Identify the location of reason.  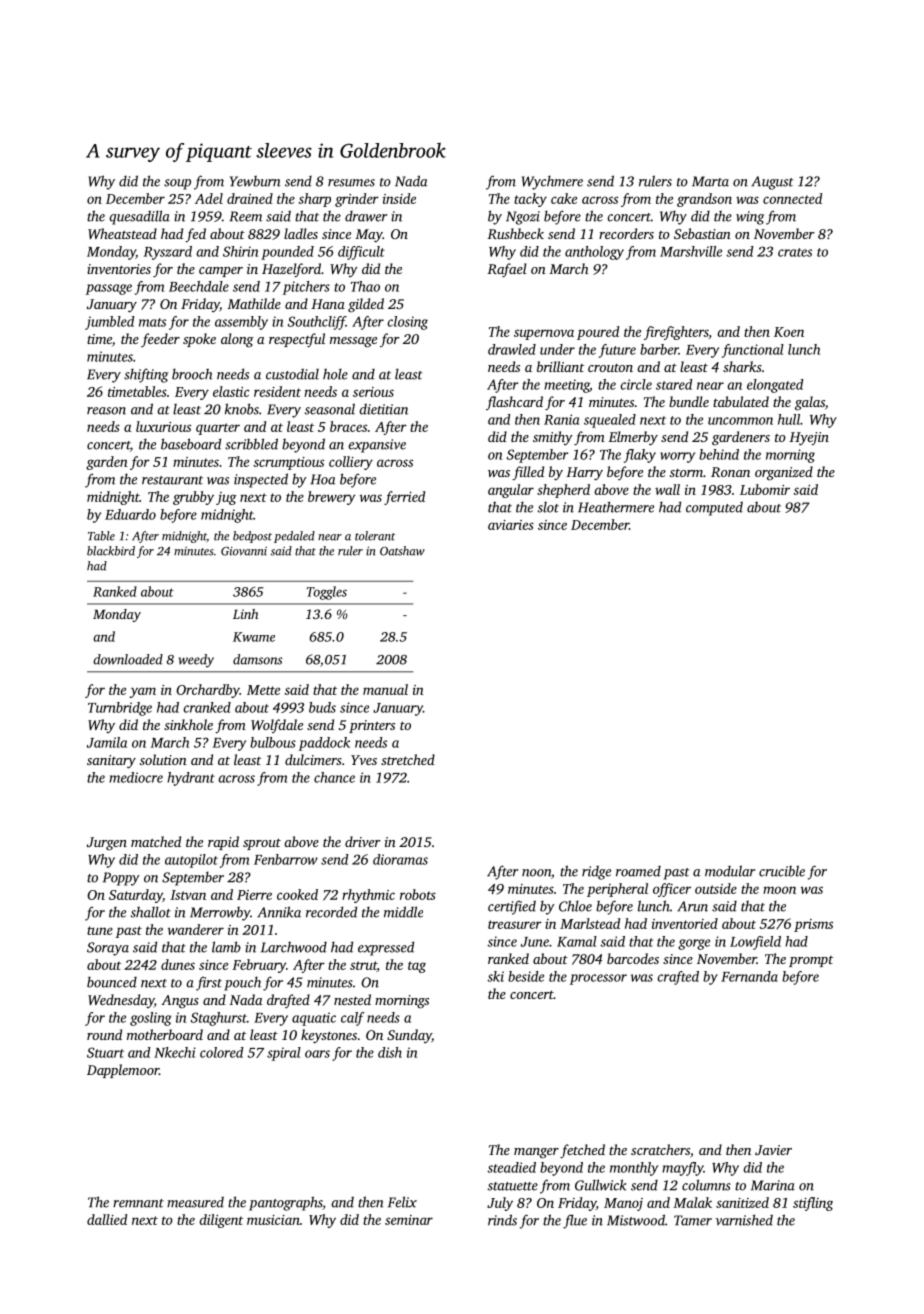
(106, 411).
